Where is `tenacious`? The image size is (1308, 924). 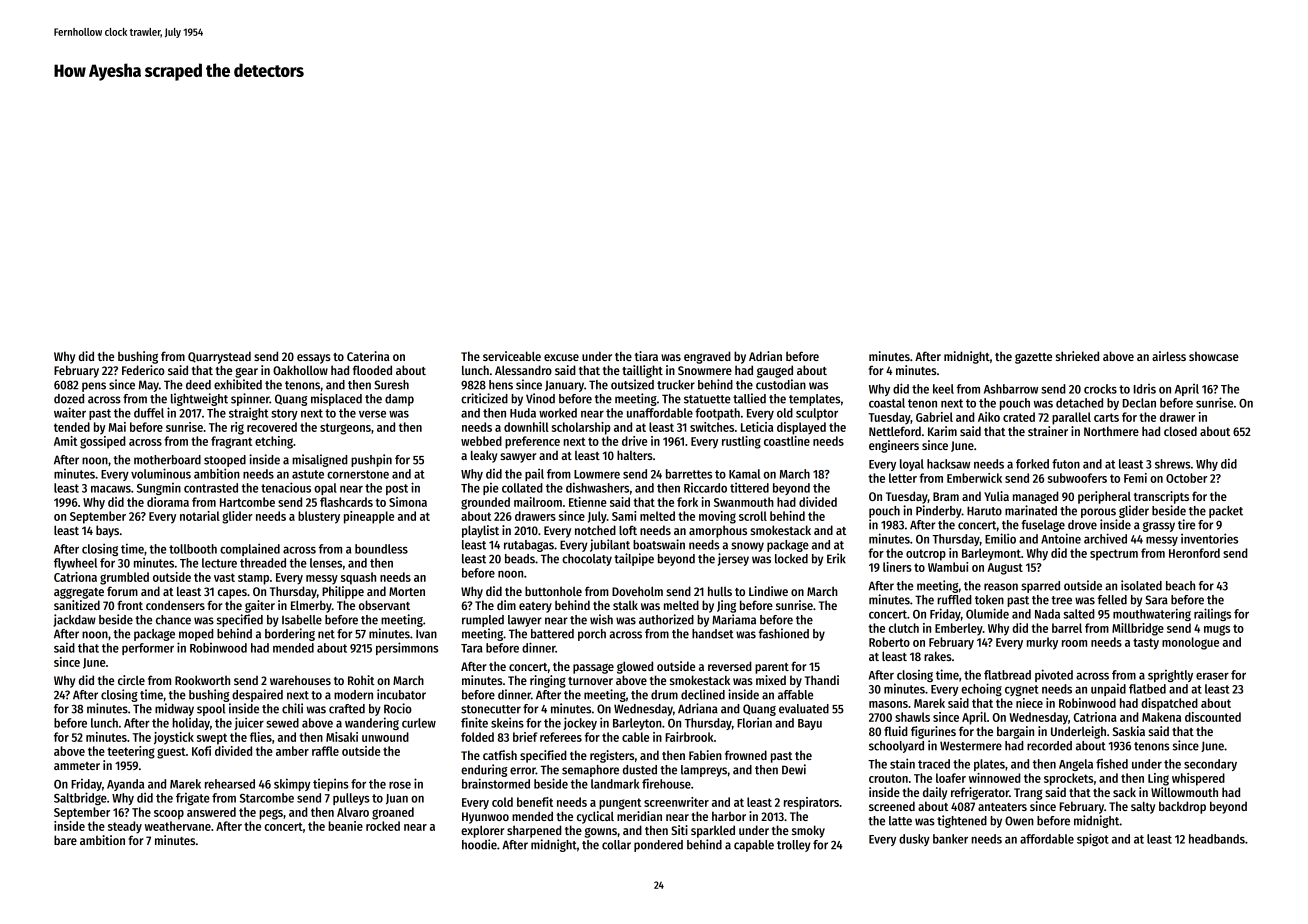
tenacious is located at coordinates (286, 487).
